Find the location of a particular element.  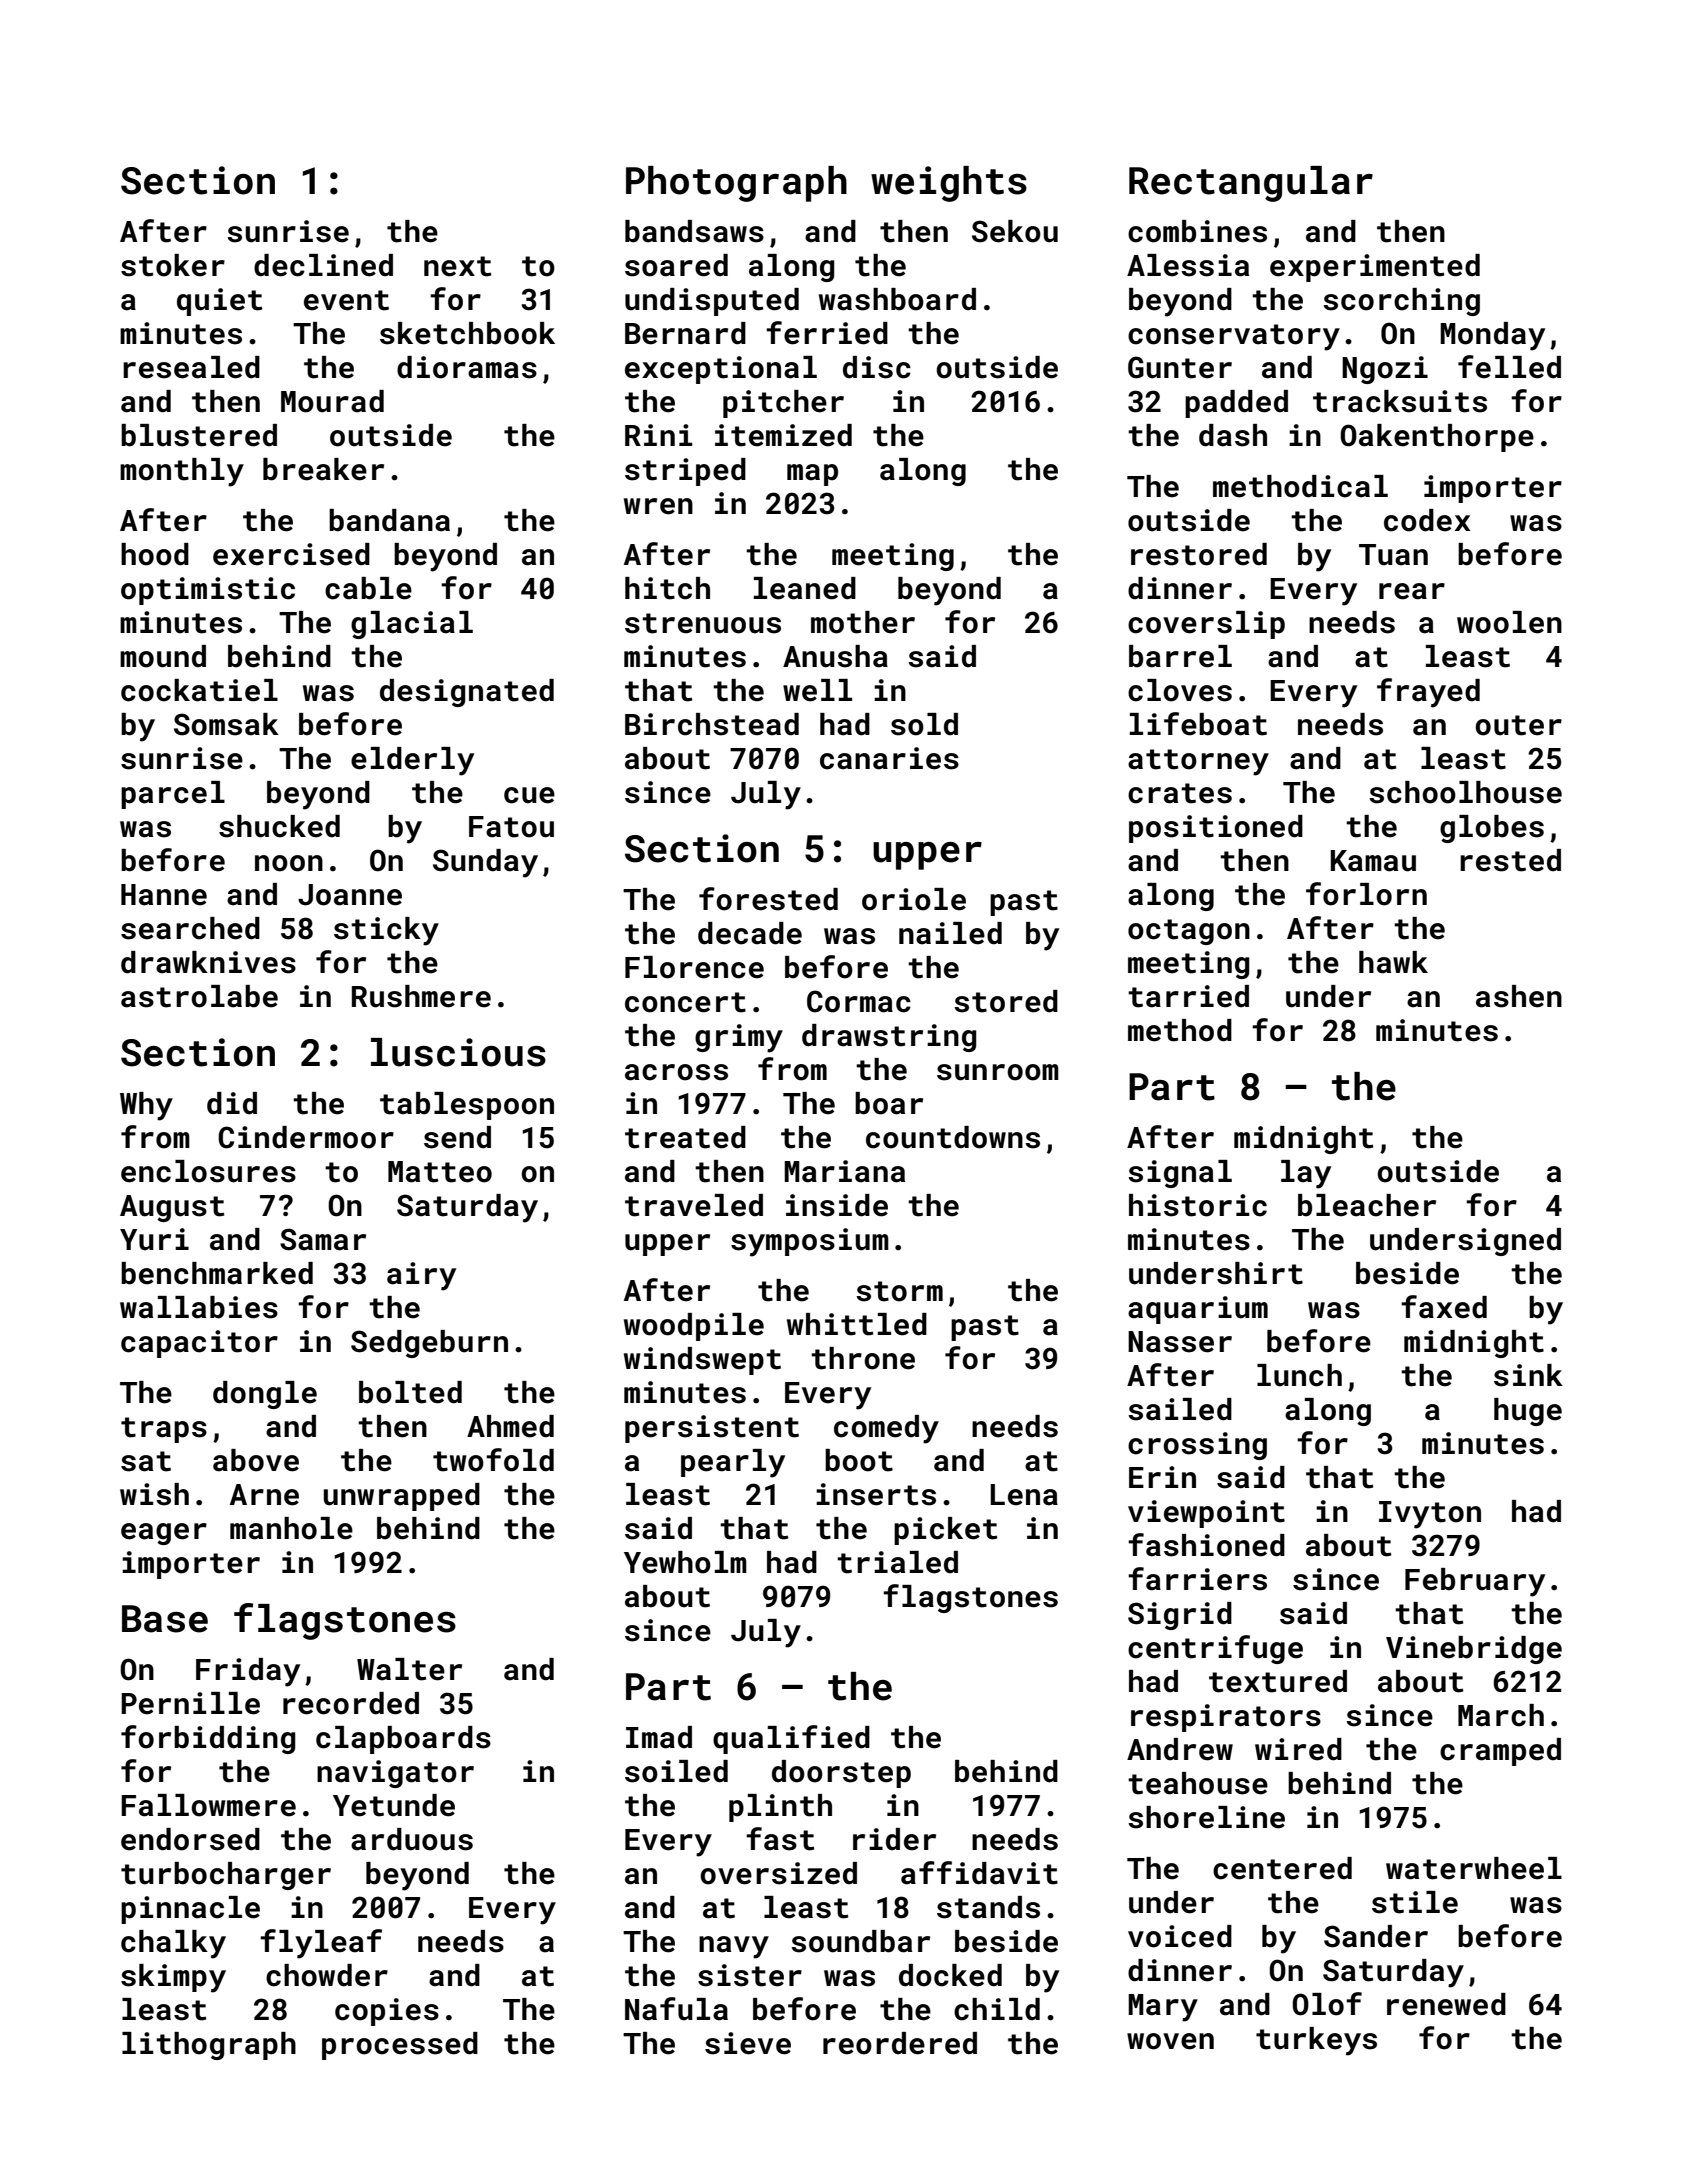

combines is located at coordinates (1197, 231).
